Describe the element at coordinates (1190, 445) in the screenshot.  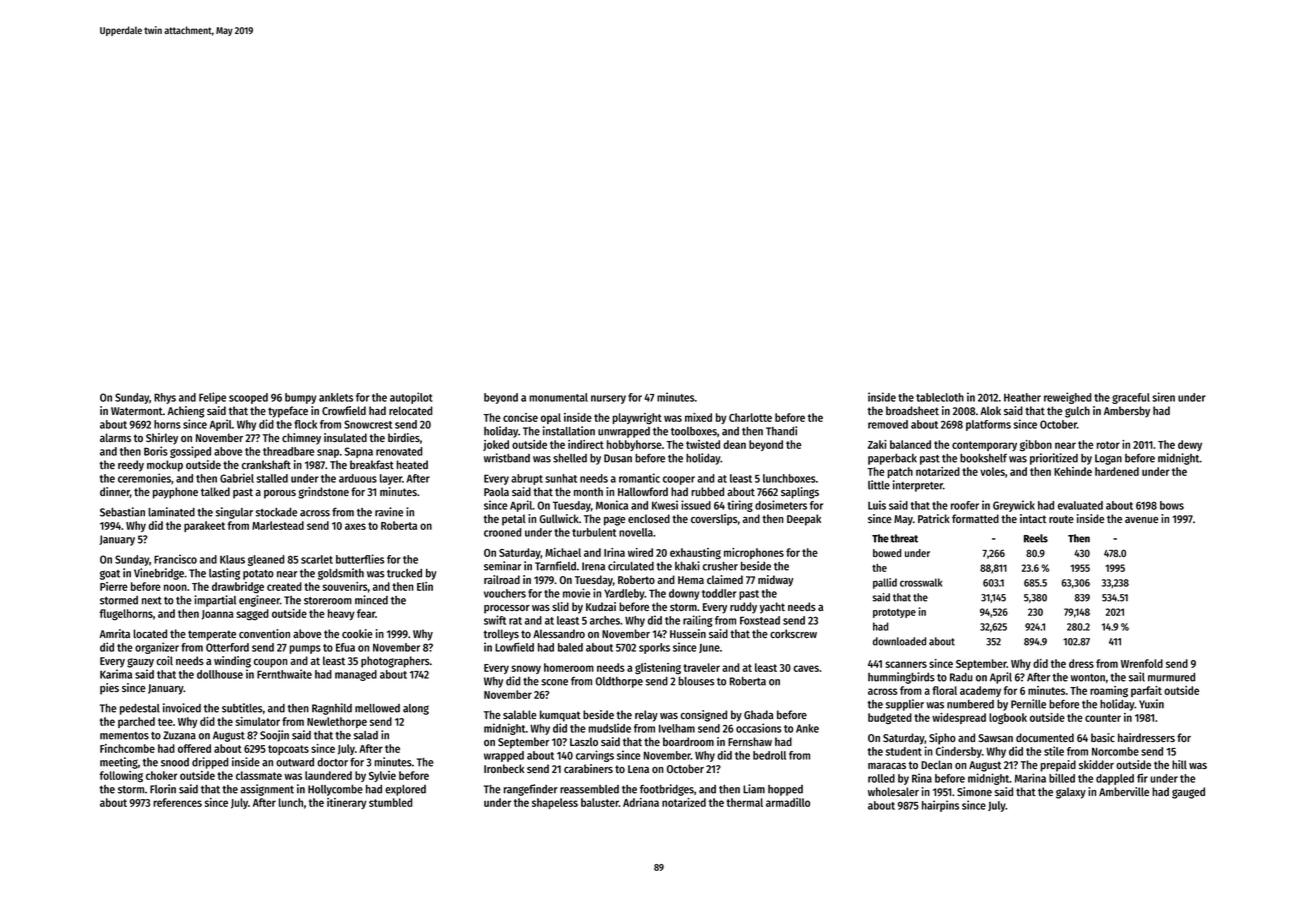
I see `dewy` at that location.
